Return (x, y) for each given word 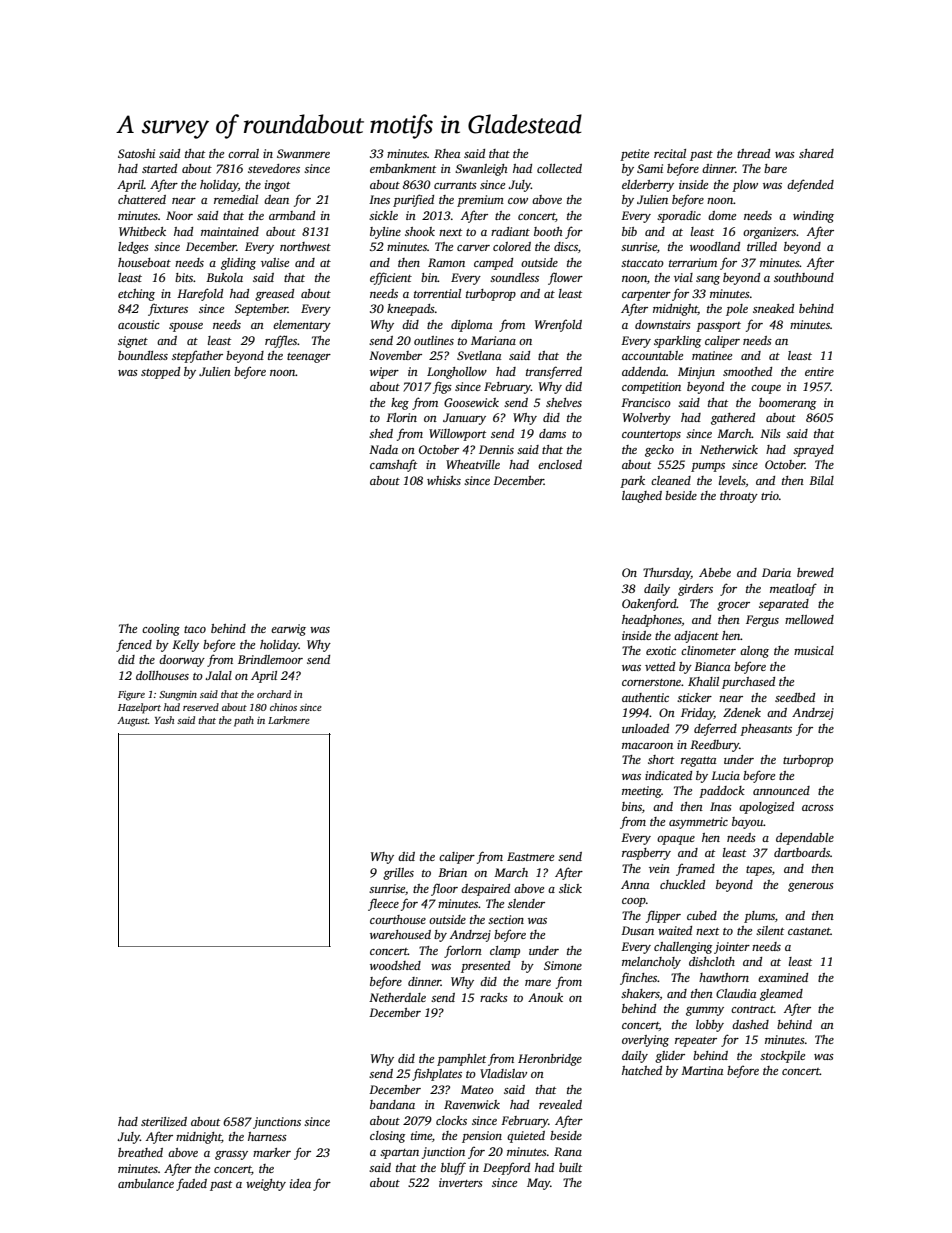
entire (819, 371)
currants (455, 185)
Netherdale (397, 997)
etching (136, 295)
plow (745, 186)
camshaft (393, 465)
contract (752, 1009)
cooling (161, 630)
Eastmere (530, 856)
